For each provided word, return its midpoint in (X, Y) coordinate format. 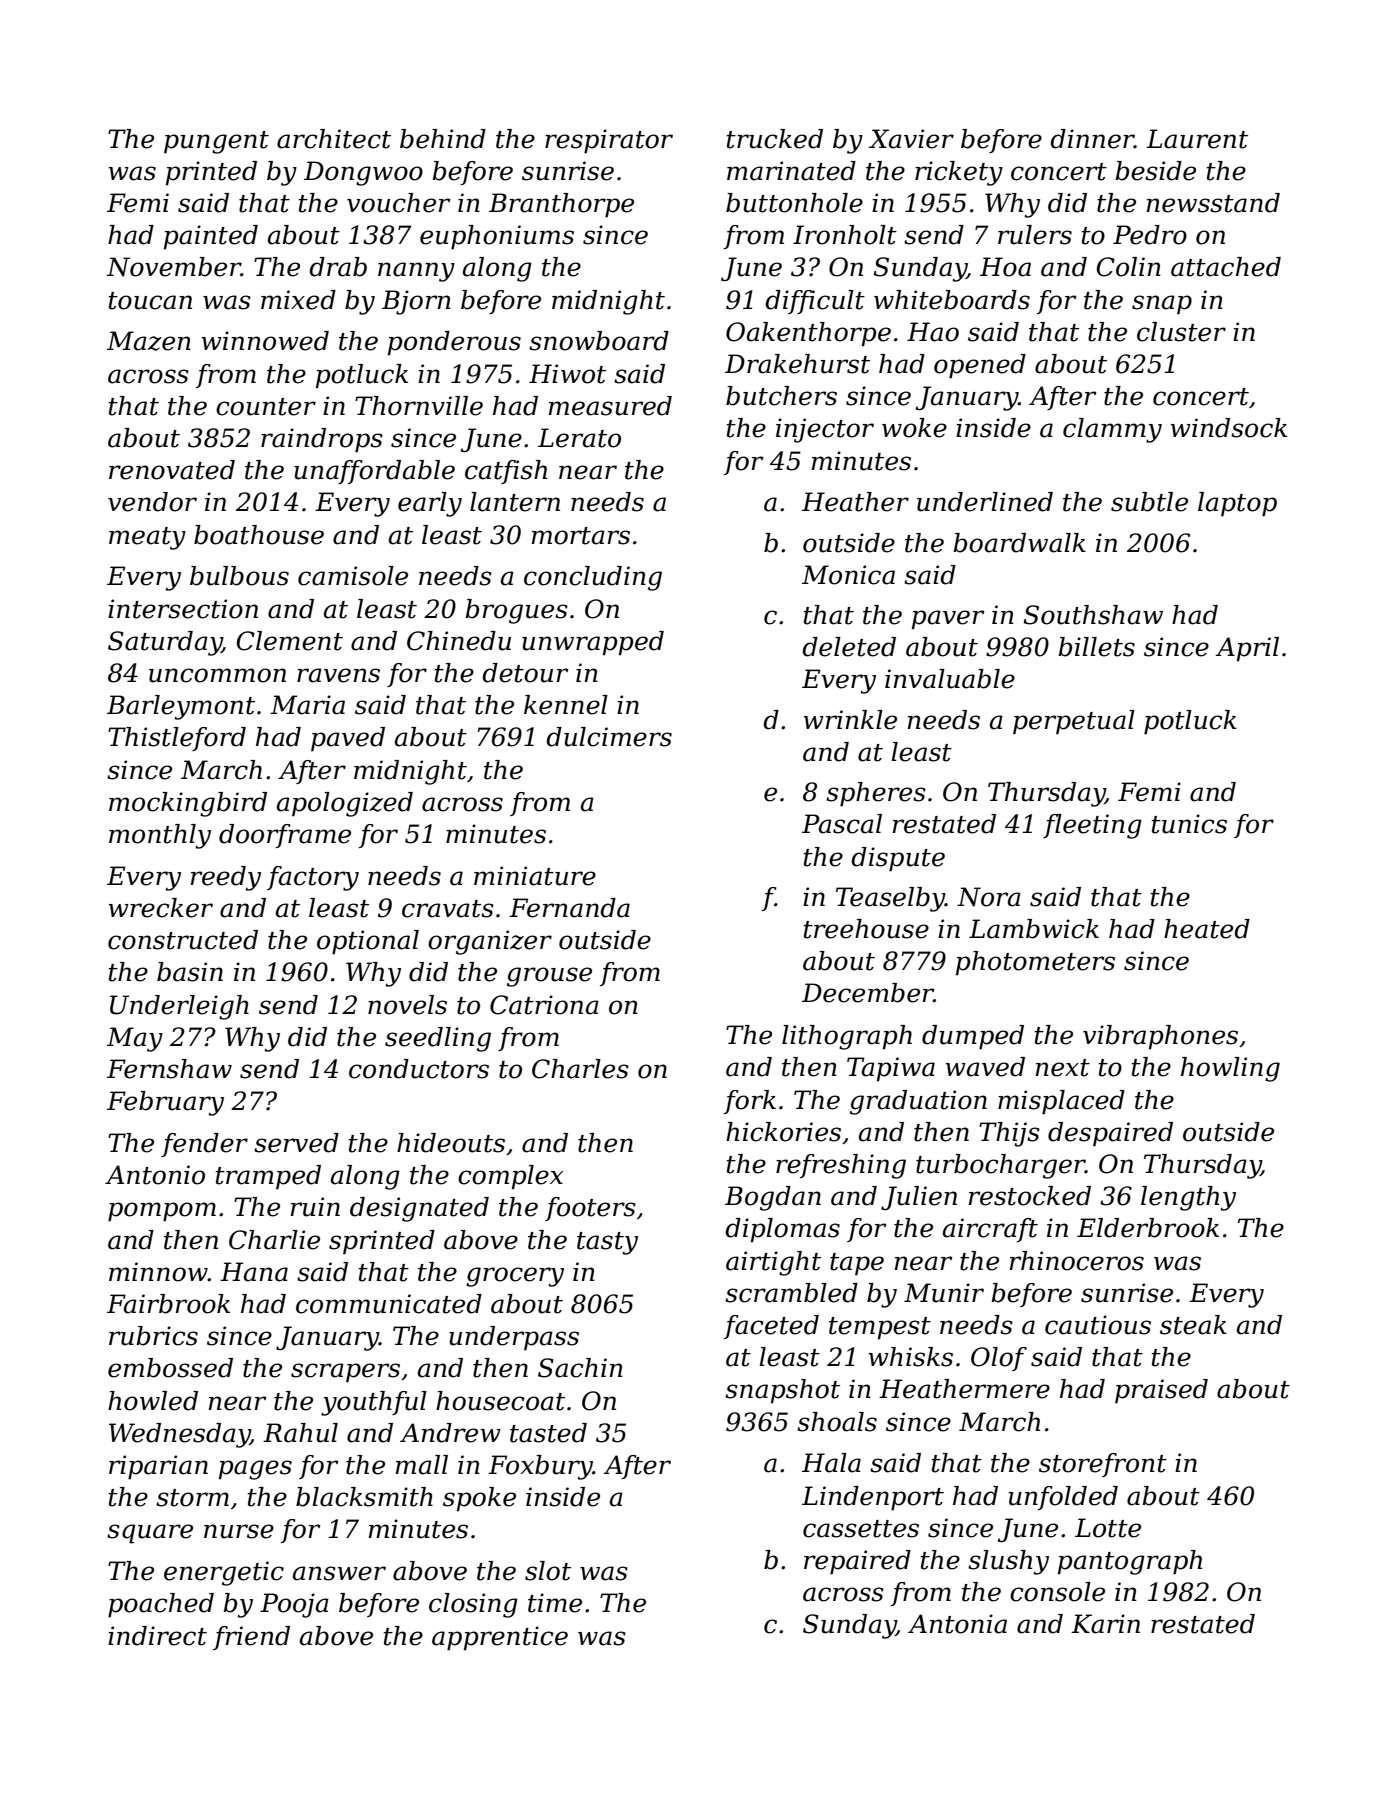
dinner (1092, 139)
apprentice (500, 1638)
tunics (1189, 824)
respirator (609, 141)
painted (211, 237)
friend (251, 1638)
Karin (1105, 1624)
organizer (490, 942)
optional (368, 942)
